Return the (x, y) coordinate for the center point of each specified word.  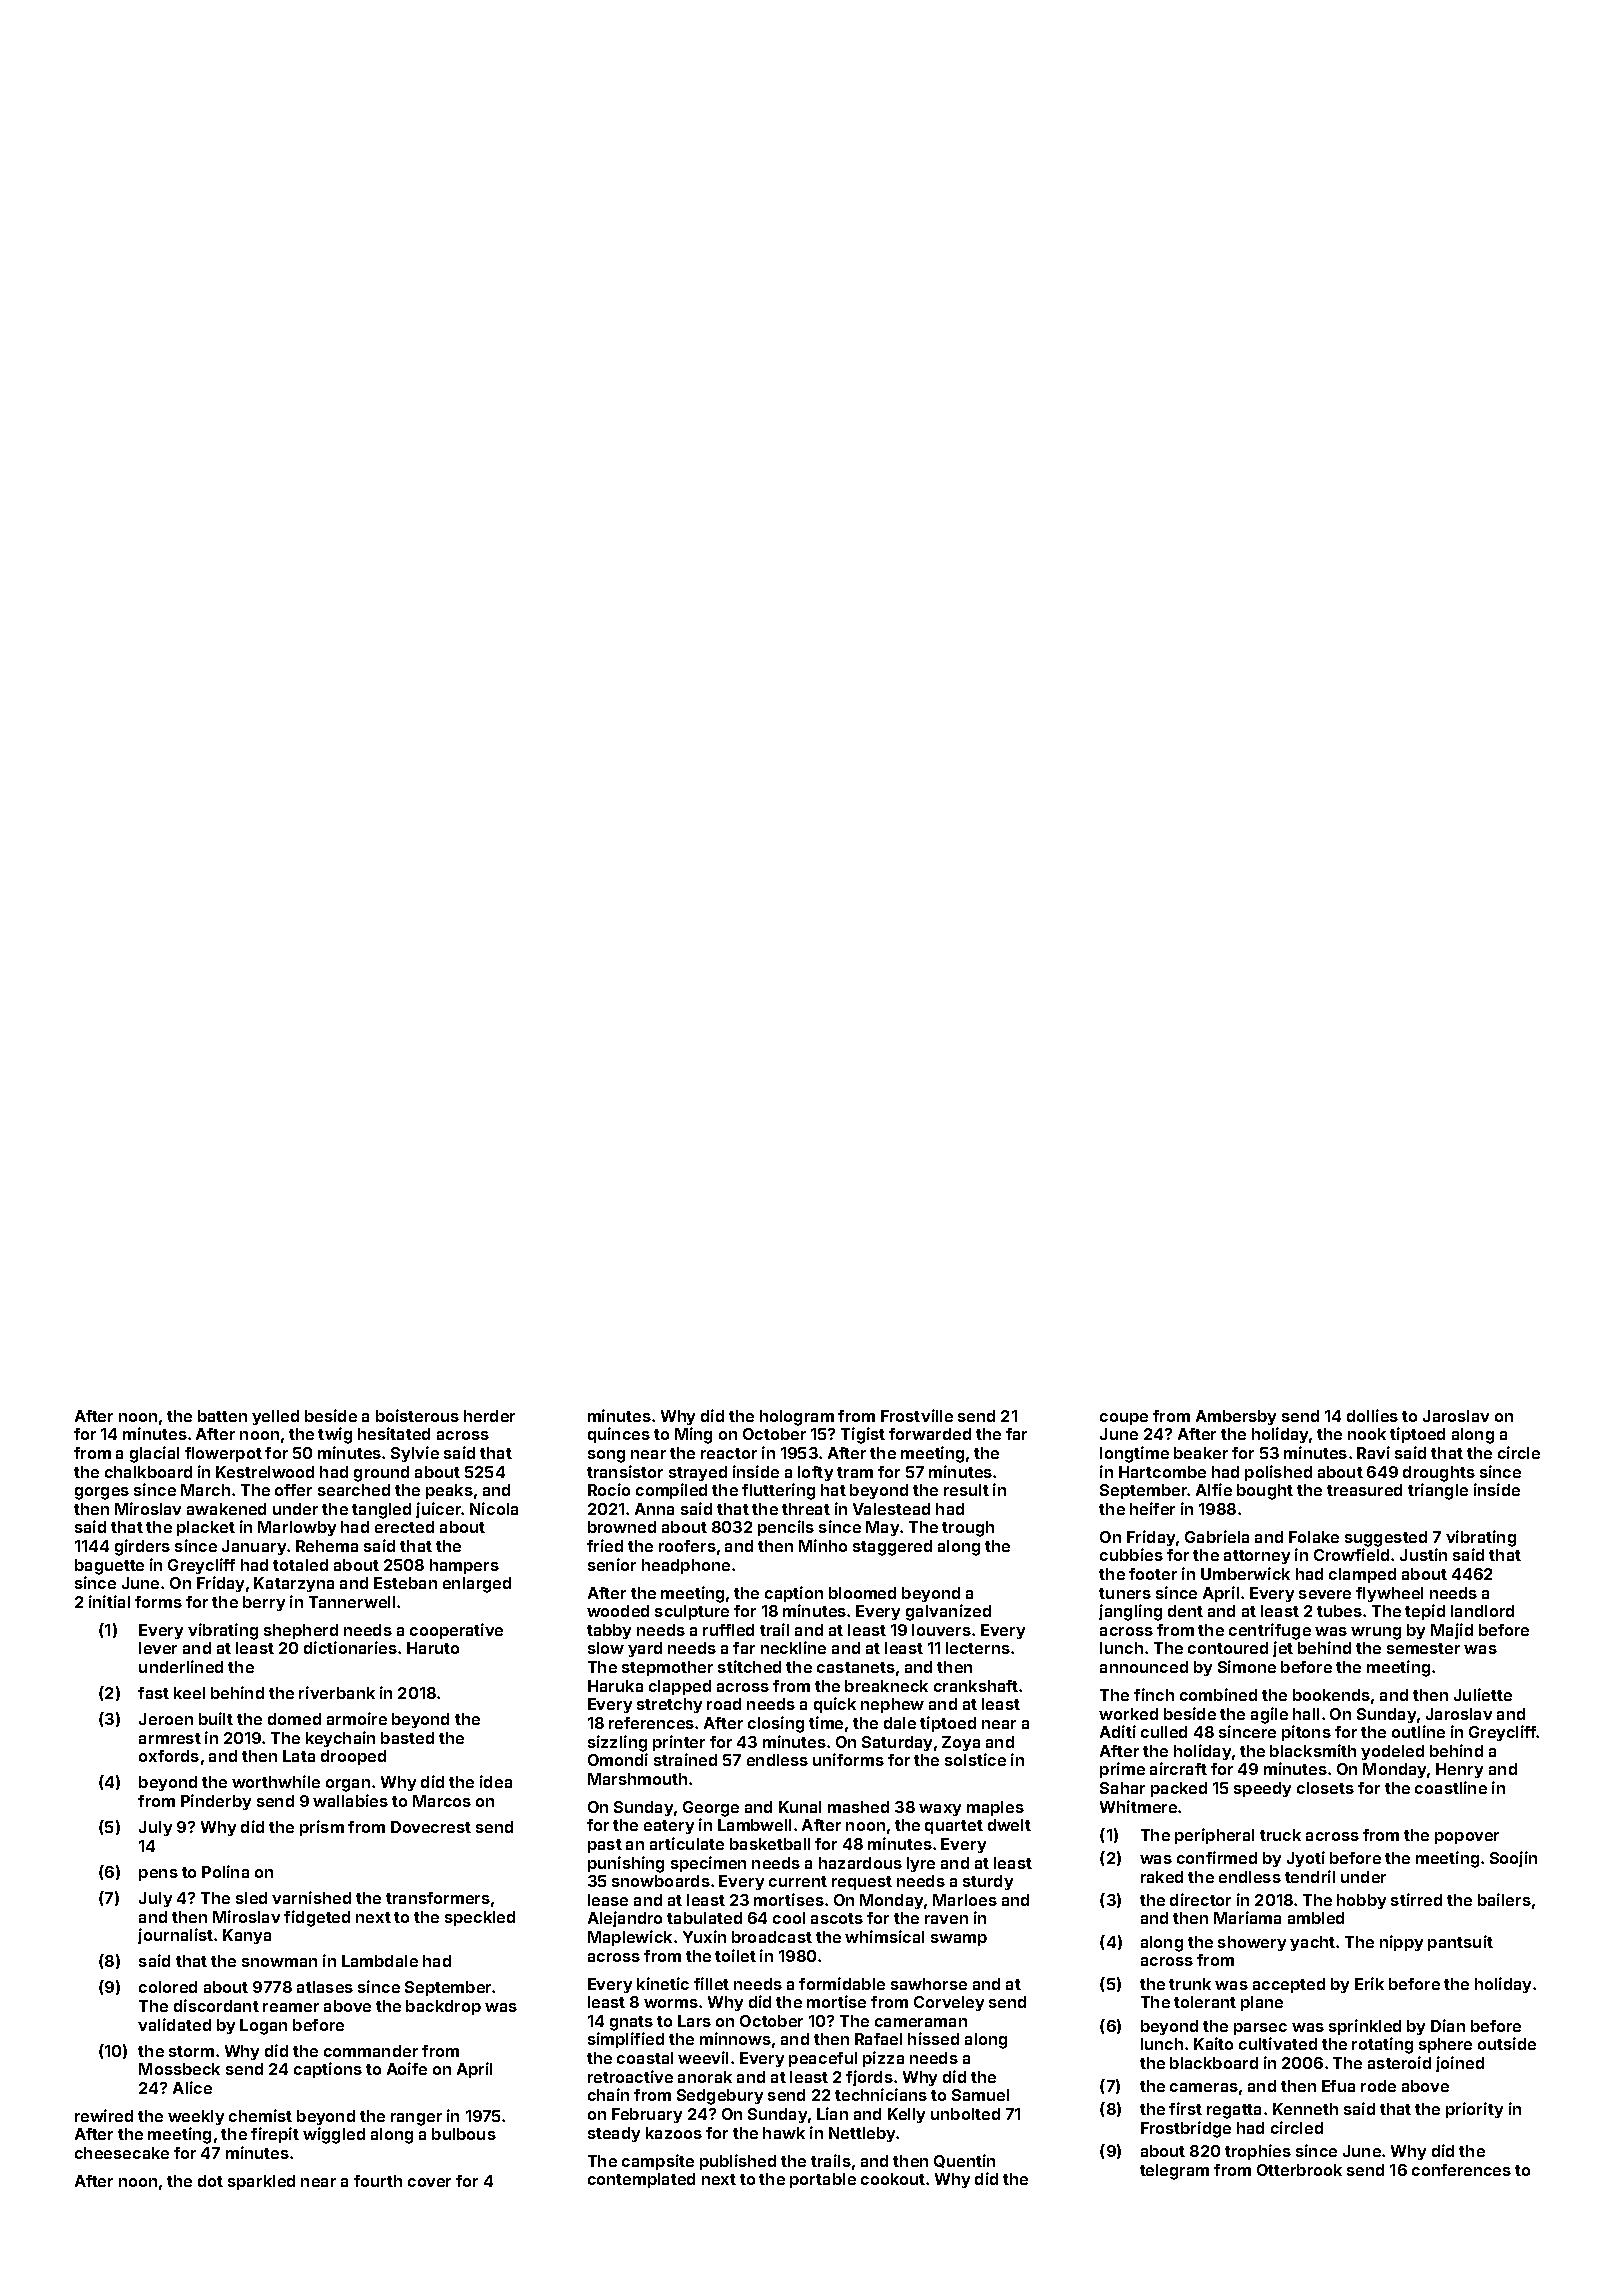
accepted (1289, 1985)
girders (142, 1547)
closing (776, 1724)
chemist (260, 2115)
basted (407, 1738)
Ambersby (1236, 1417)
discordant (216, 2005)
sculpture (692, 1612)
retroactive (630, 2076)
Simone (1247, 1666)
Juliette (1483, 1694)
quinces (619, 1435)
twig (335, 1435)
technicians (881, 2094)
